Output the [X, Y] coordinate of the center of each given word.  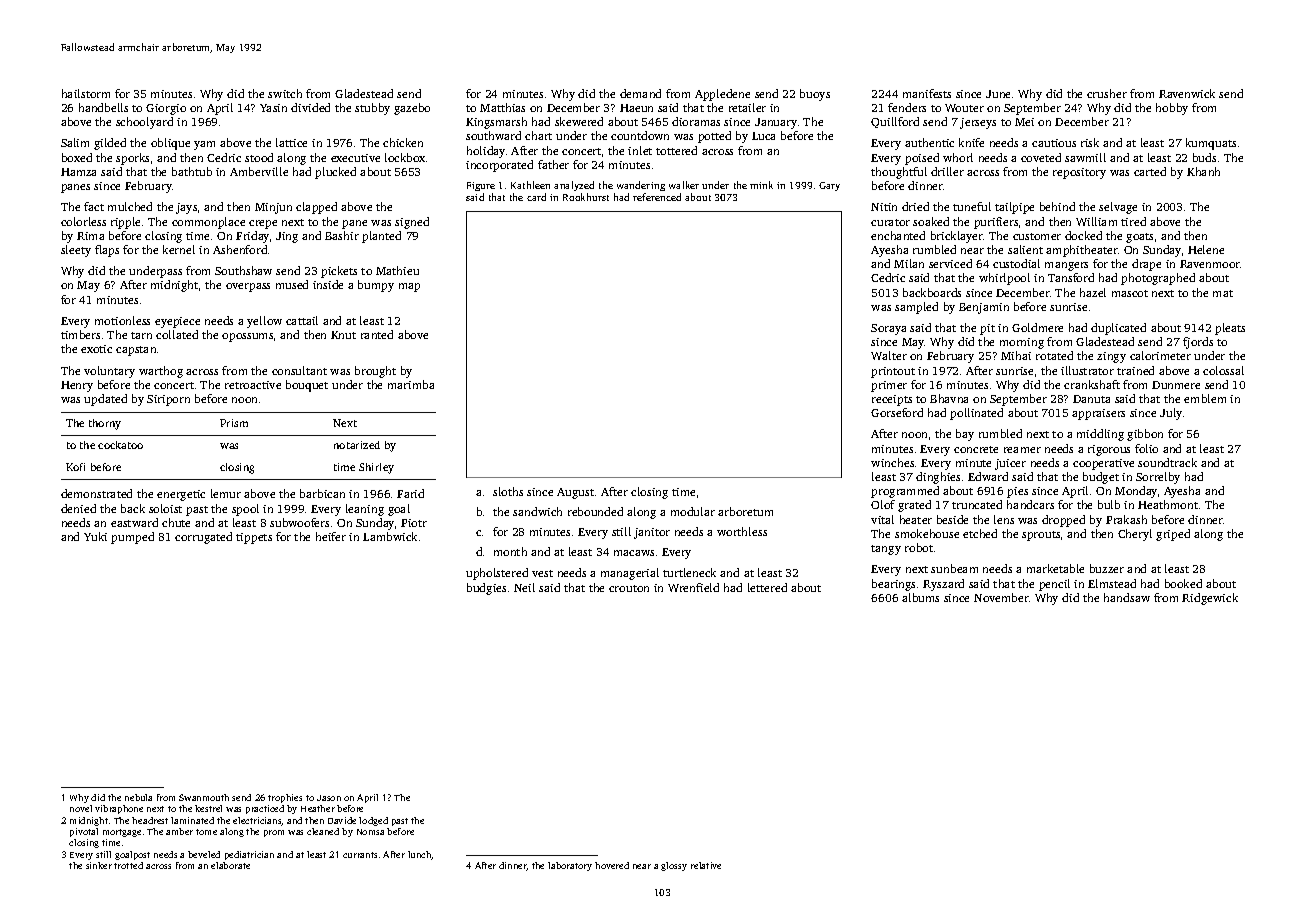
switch [285, 93]
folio [1146, 448]
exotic [96, 349]
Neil [524, 587]
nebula [138, 797]
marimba [411, 384]
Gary [829, 186]
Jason [329, 798]
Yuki [95, 536]
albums [920, 597]
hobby [1172, 109]
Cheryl [1135, 535]
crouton [629, 588]
